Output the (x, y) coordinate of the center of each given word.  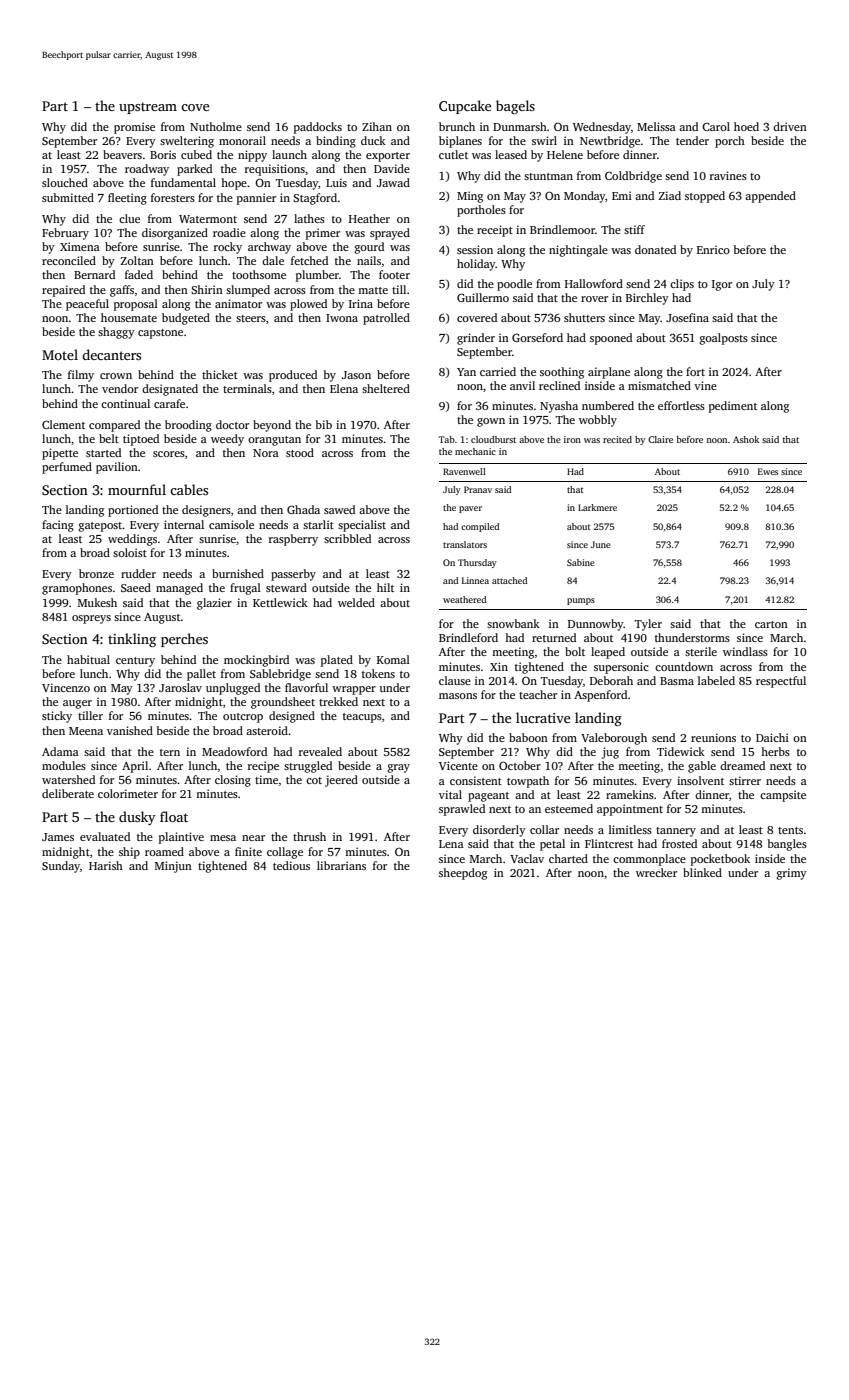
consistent (476, 780)
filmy (81, 376)
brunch (457, 126)
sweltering (187, 142)
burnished (238, 573)
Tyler (648, 625)
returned (554, 637)
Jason (356, 375)
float (174, 816)
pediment (733, 407)
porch (730, 142)
